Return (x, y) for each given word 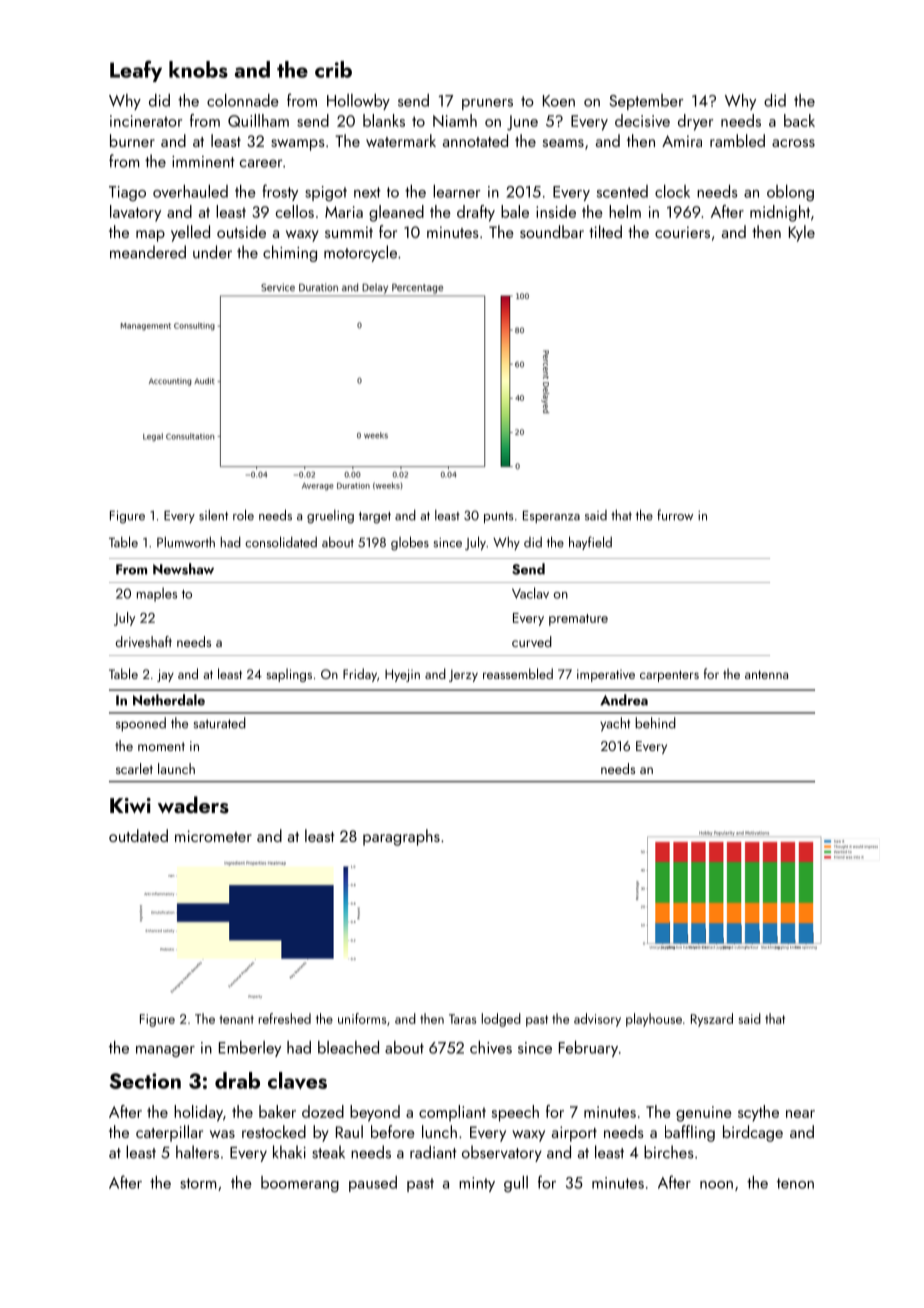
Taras (462, 1019)
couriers (682, 232)
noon (716, 1185)
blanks (384, 120)
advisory (597, 1020)
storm (198, 1183)
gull (516, 1184)
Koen (559, 101)
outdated (138, 835)
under (212, 252)
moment (161, 746)
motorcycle (360, 253)
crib (333, 69)
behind (655, 723)
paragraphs (401, 837)
